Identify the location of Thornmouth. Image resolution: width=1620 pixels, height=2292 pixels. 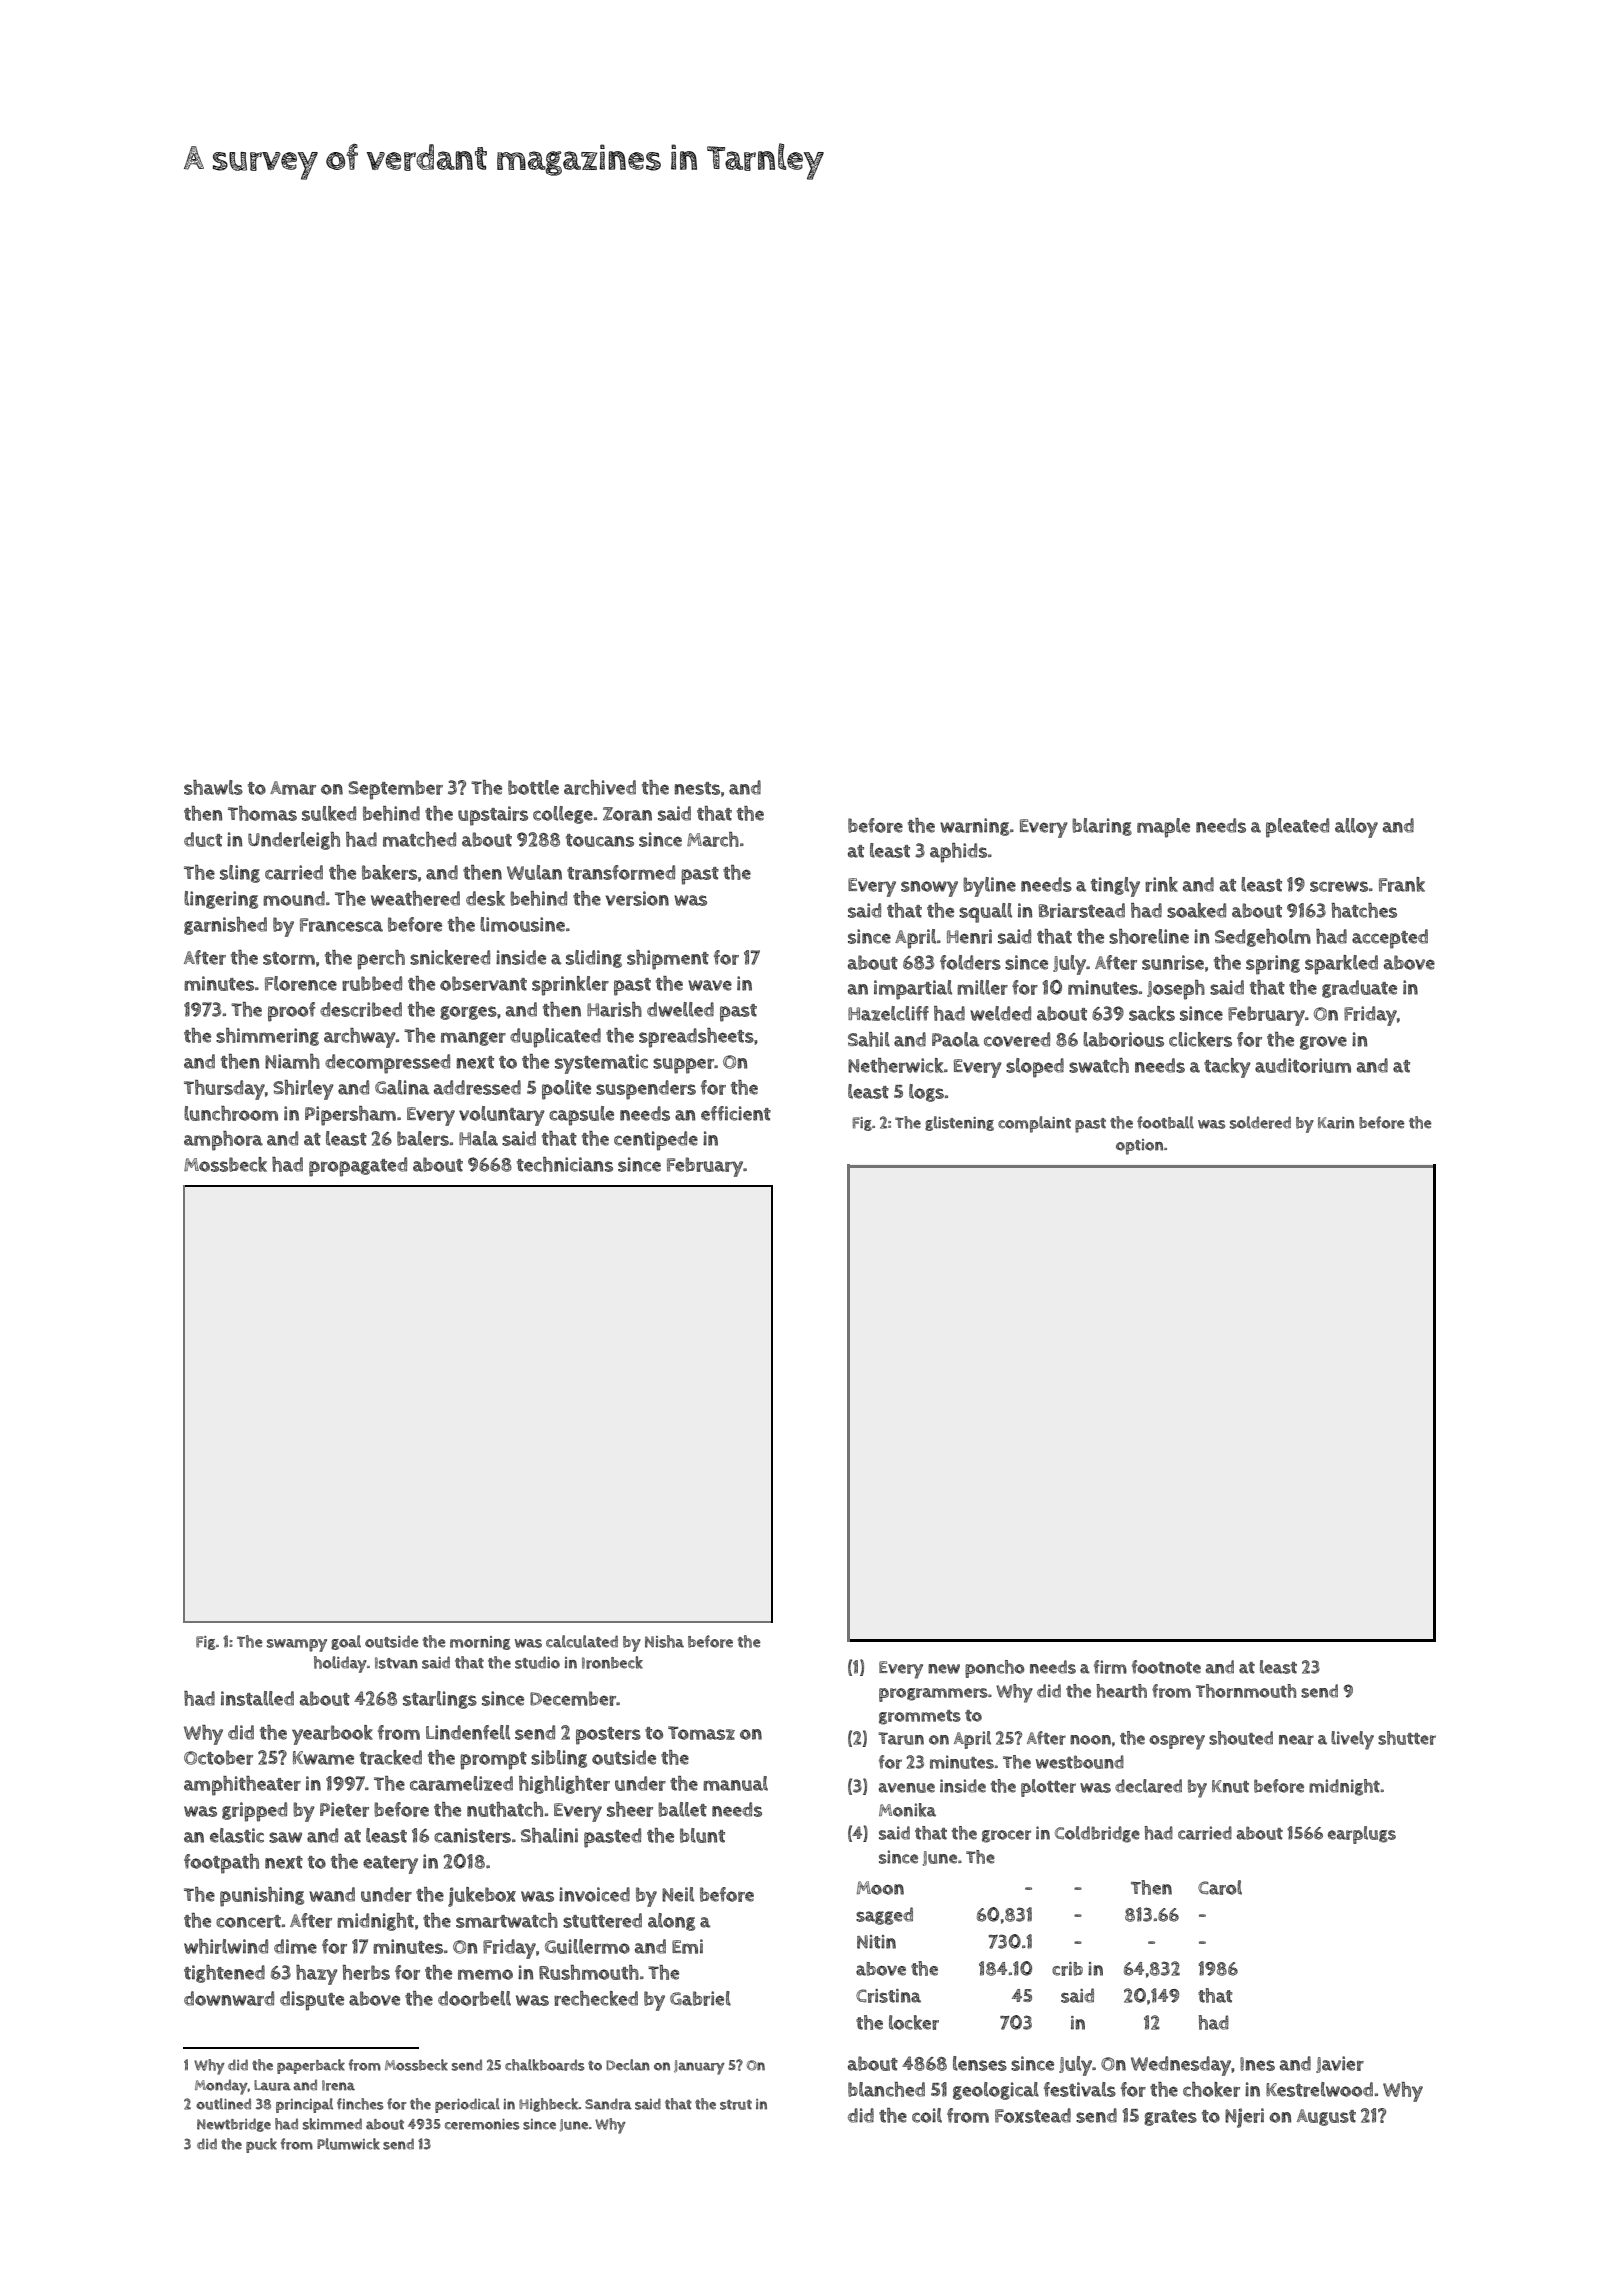
(1246, 1691).
